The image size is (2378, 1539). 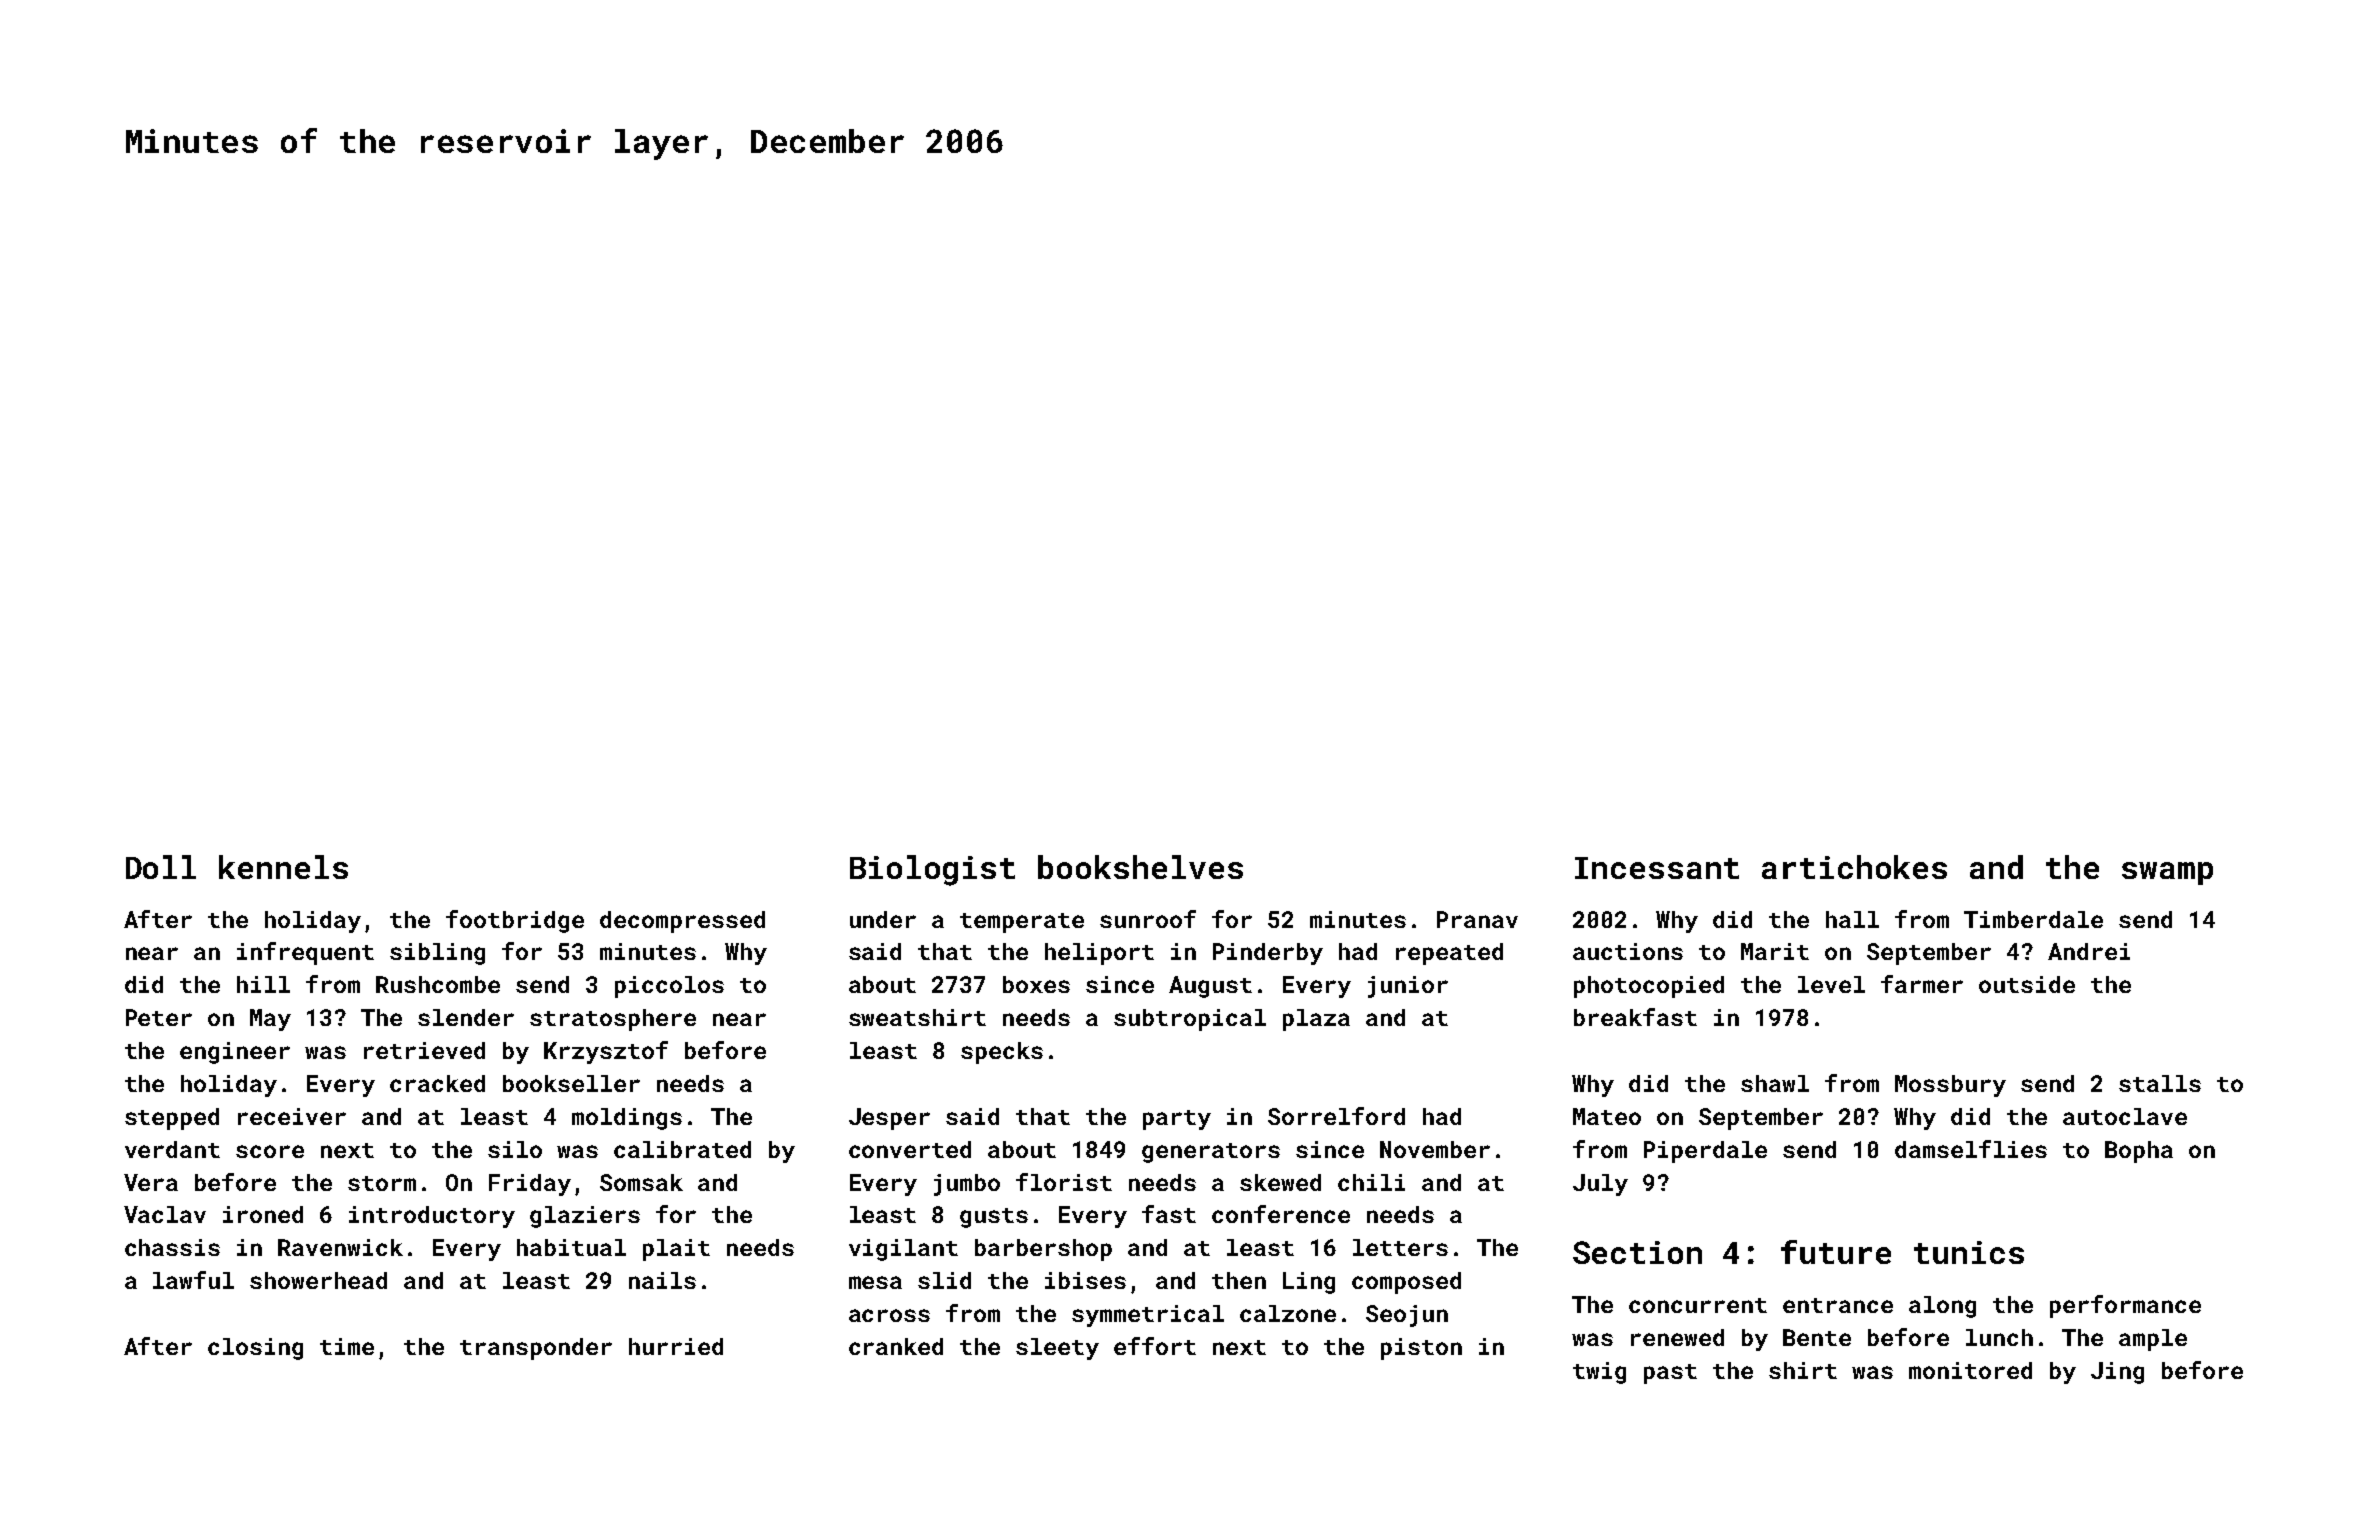 I want to click on across, so click(x=889, y=1315).
